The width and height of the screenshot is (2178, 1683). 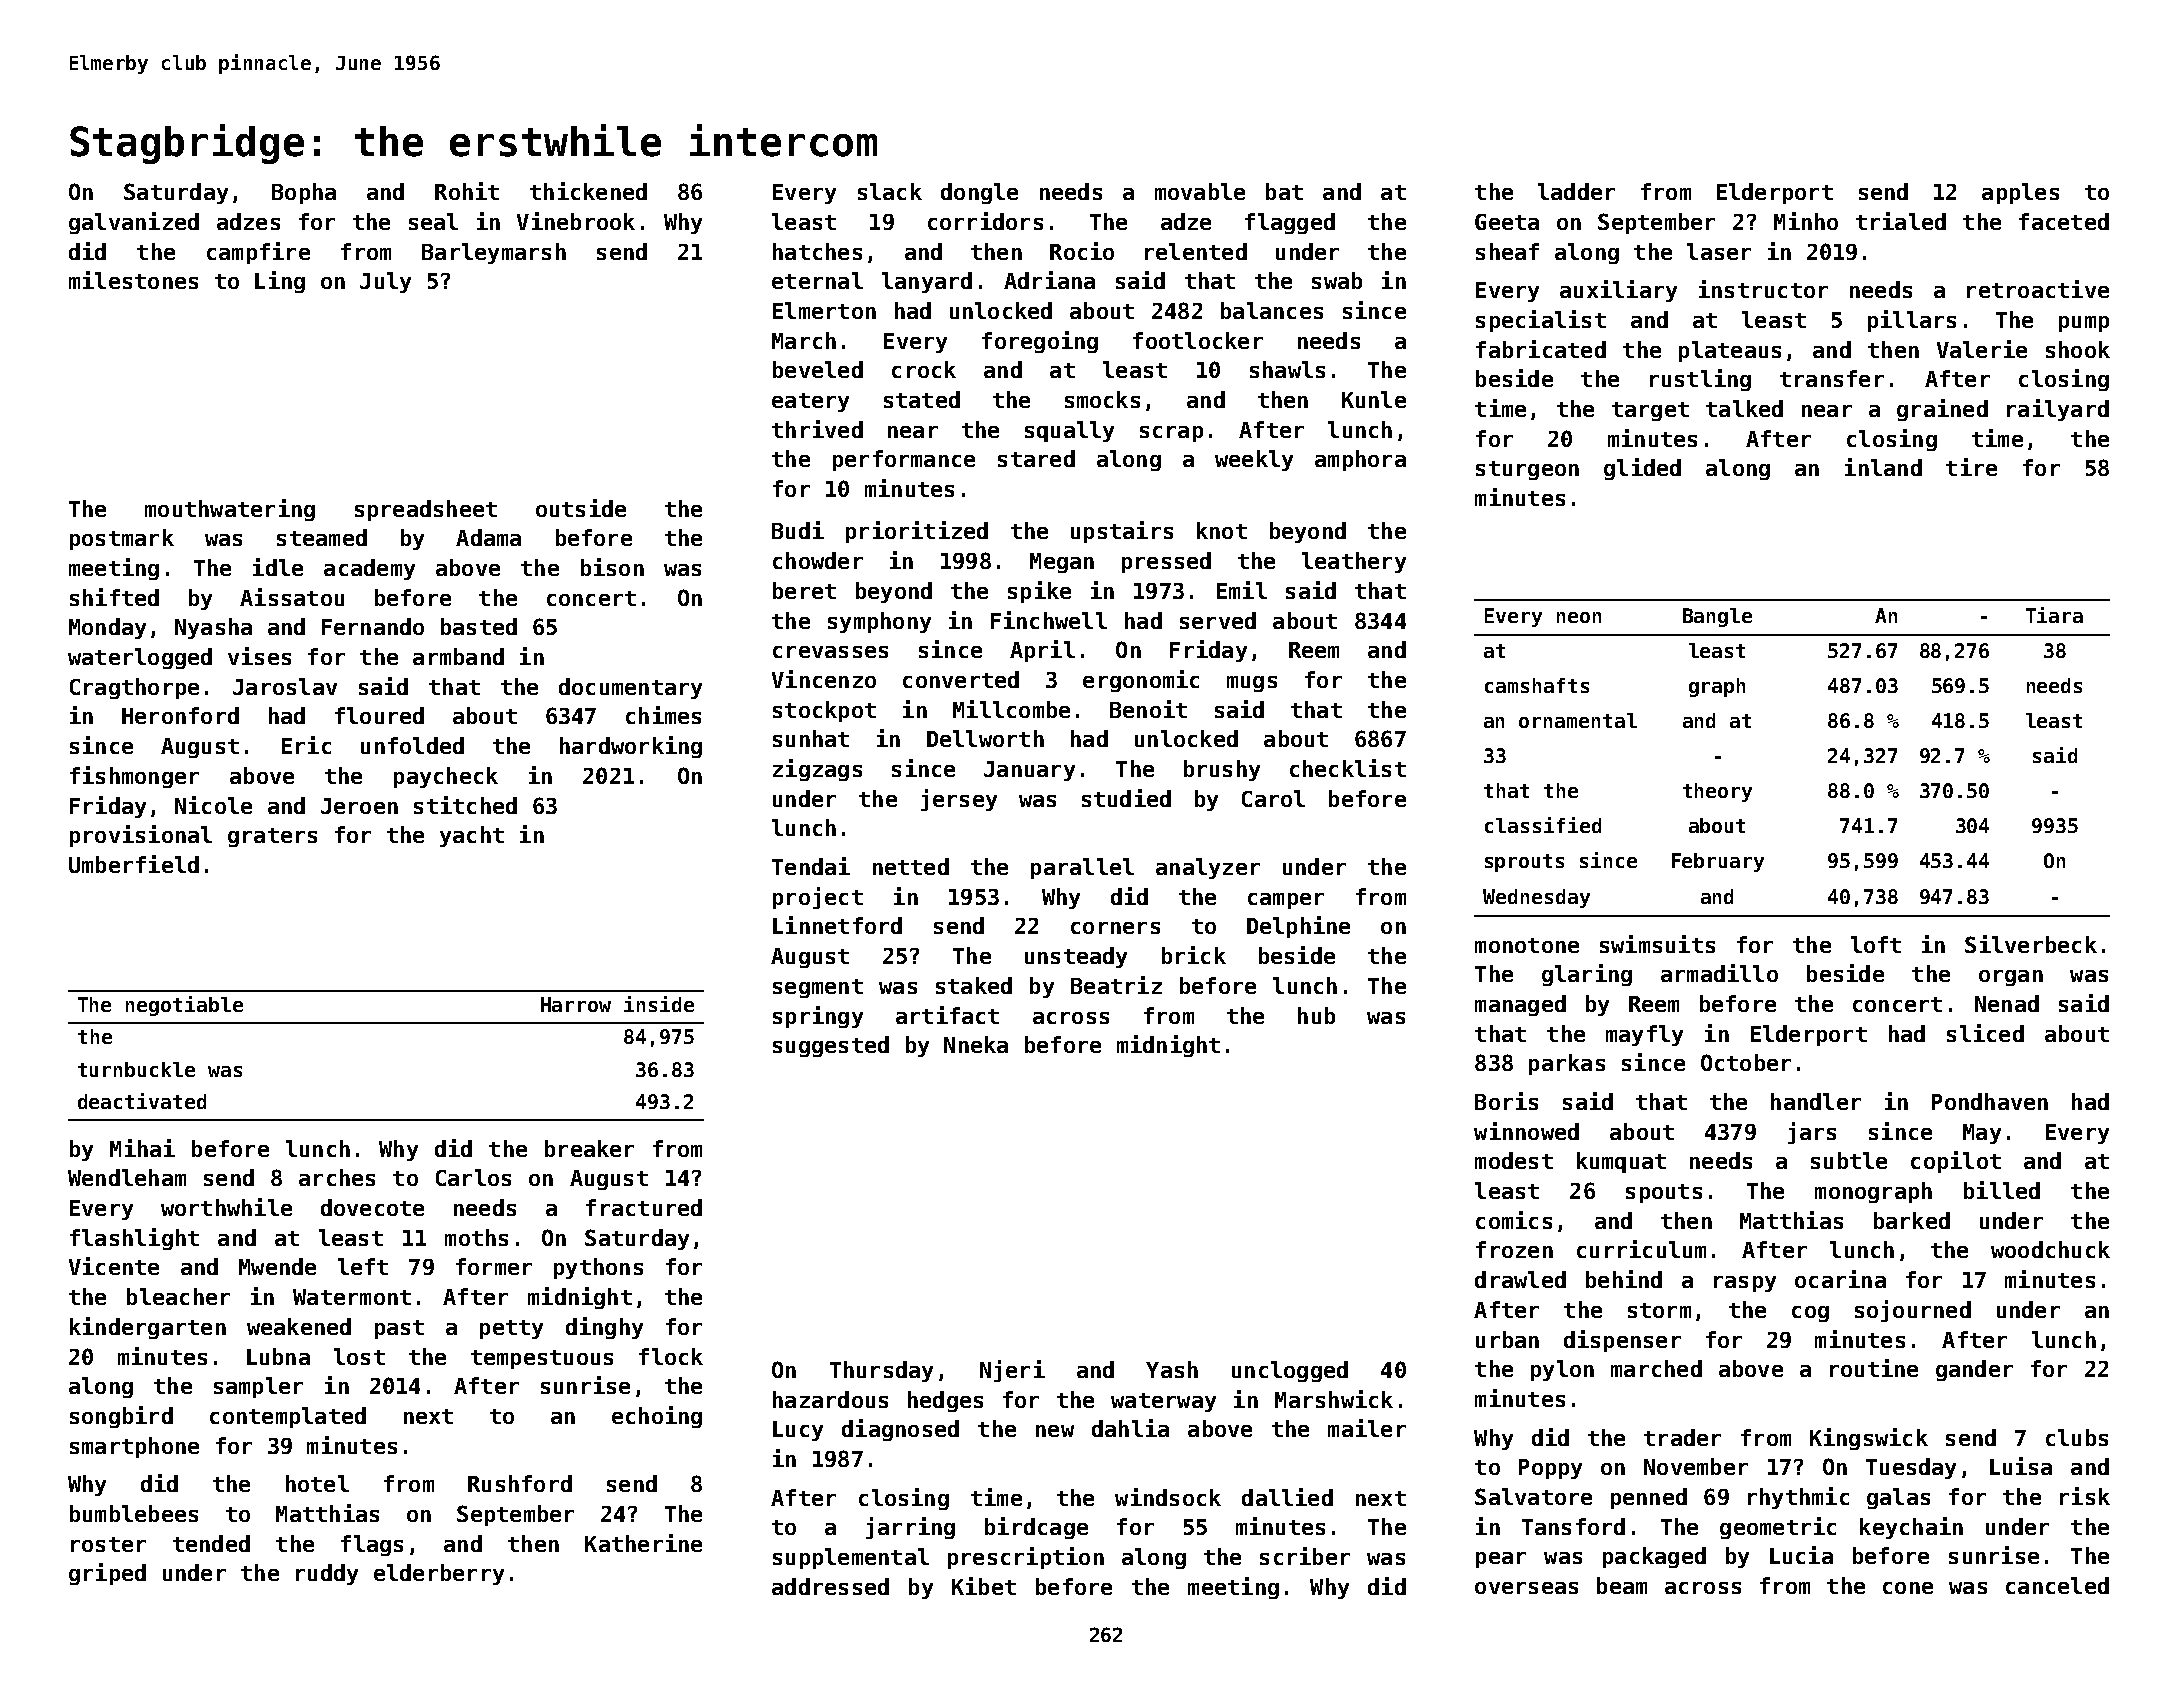 I want to click on Rushford, so click(x=520, y=1483).
